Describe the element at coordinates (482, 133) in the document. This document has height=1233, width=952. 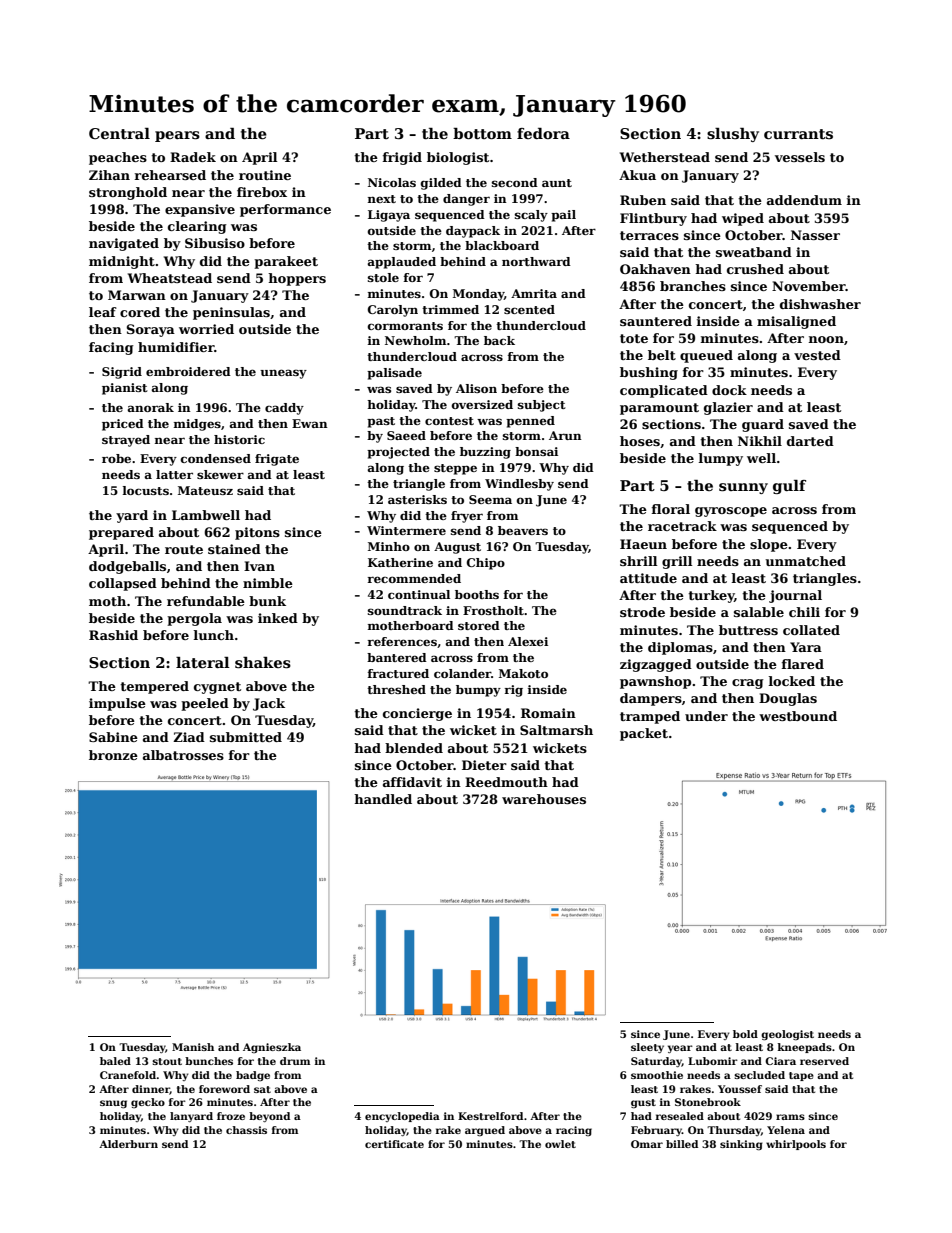
I see `bottom` at that location.
